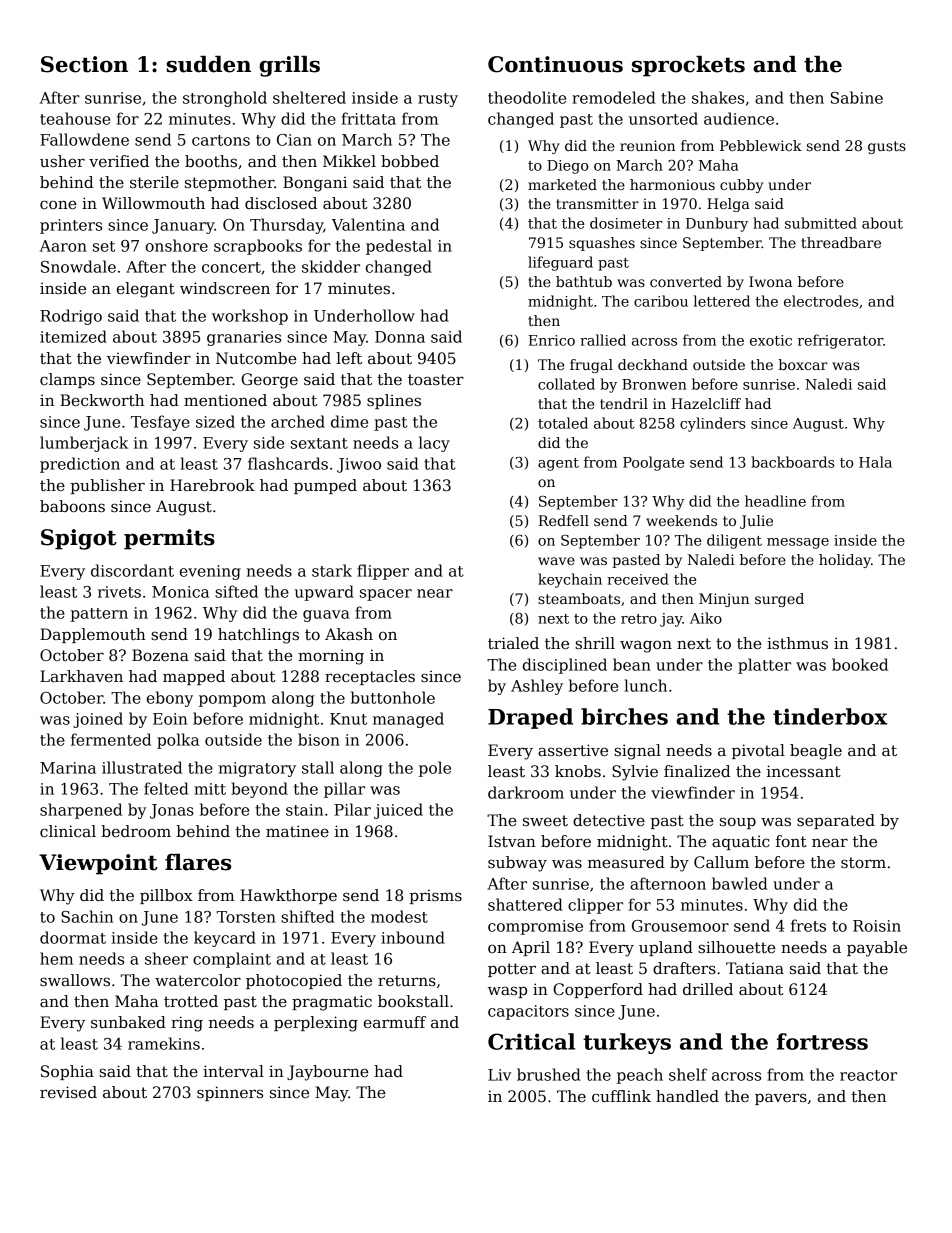 The image size is (952, 1233). I want to click on disciplined, so click(565, 666).
